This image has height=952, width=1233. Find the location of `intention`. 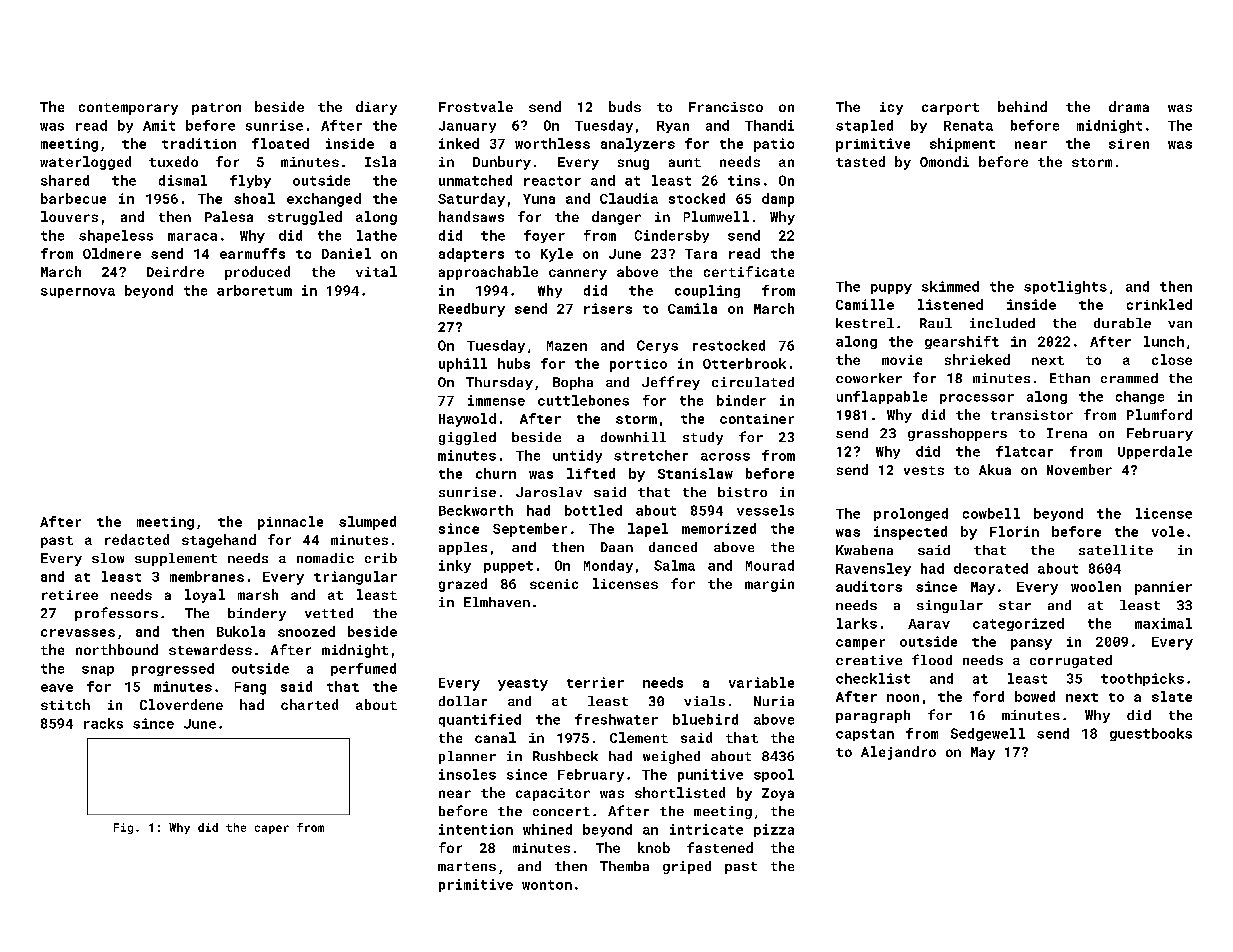

intention is located at coordinates (476, 829).
